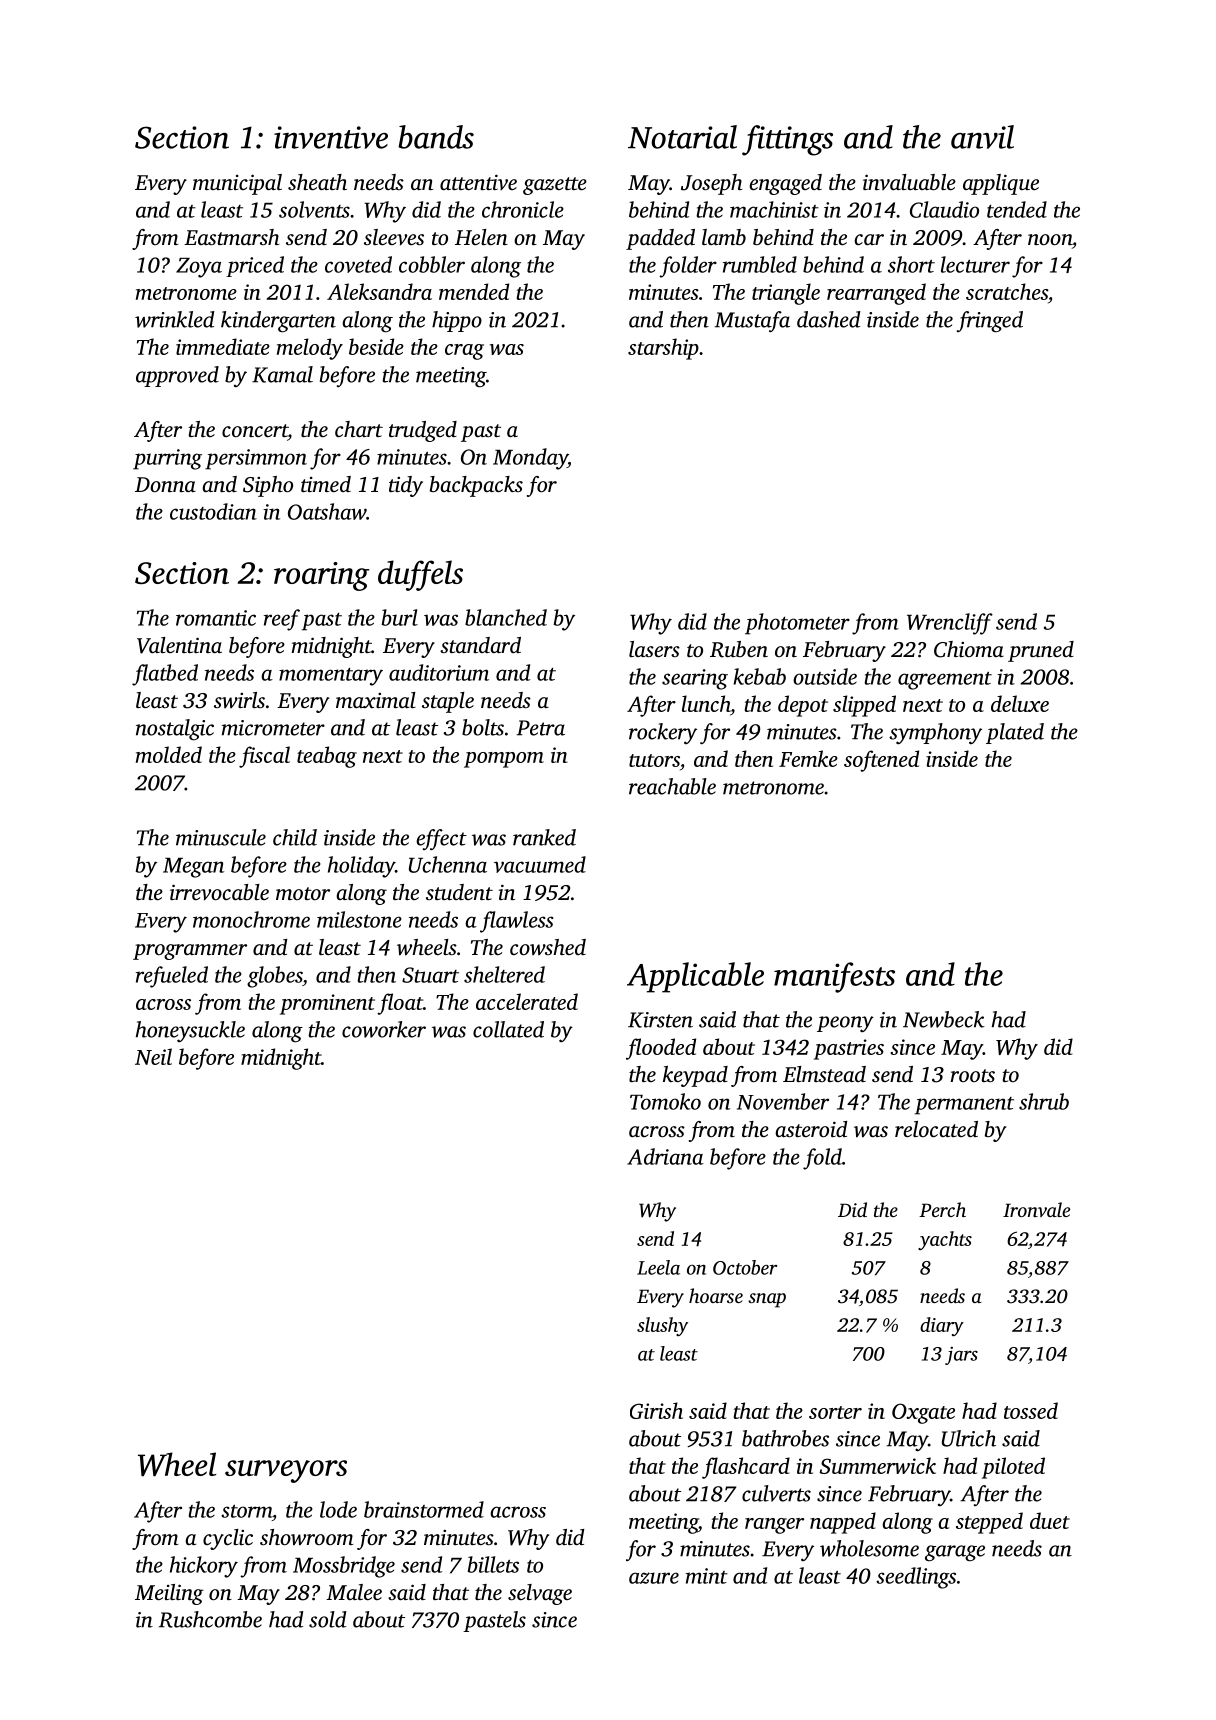 The image size is (1216, 1720). Describe the element at coordinates (237, 184) in the screenshot. I see `municipal` at that location.
